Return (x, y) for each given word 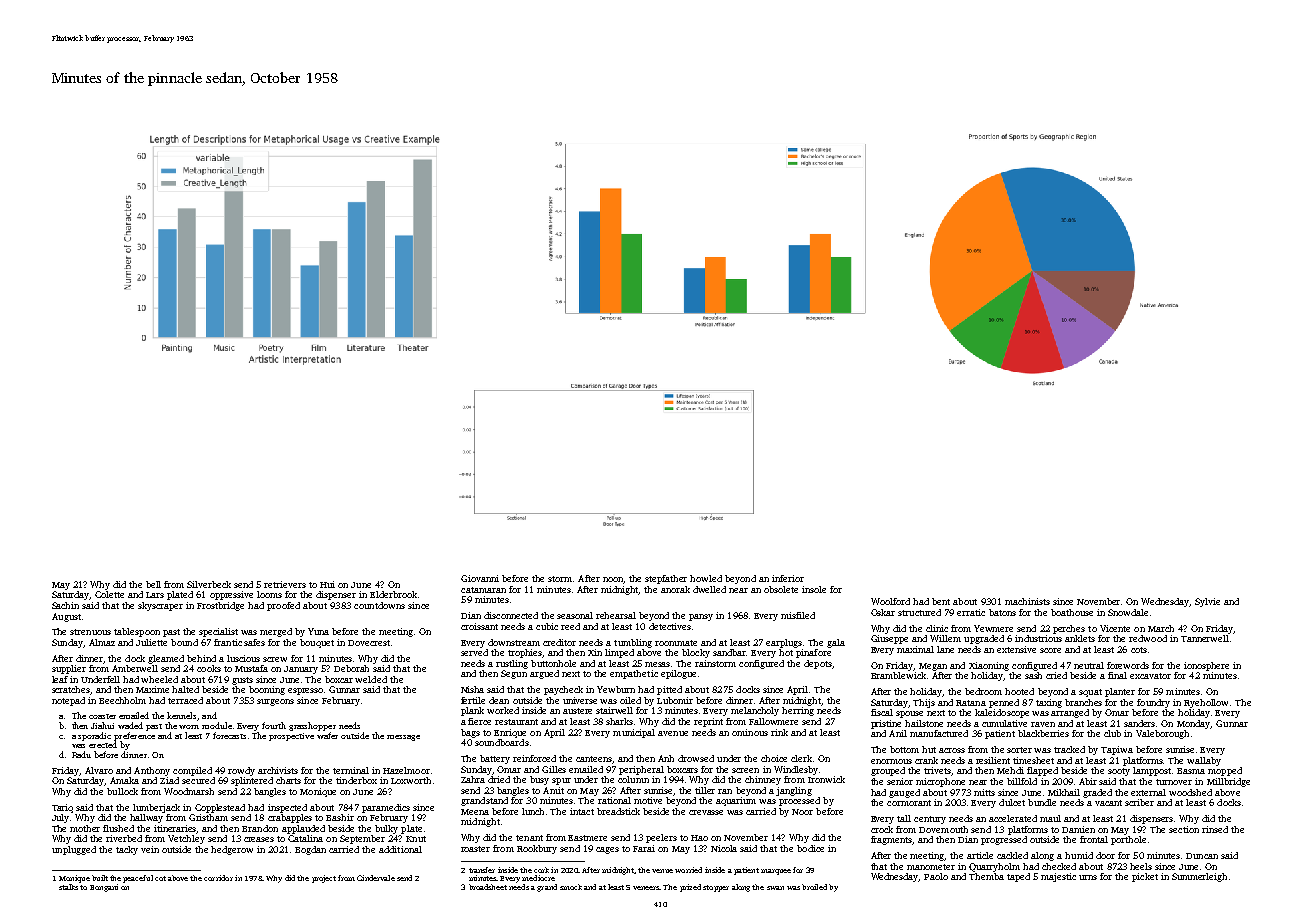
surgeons (275, 702)
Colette (109, 594)
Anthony (152, 771)
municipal (634, 733)
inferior (788, 578)
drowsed (696, 758)
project (324, 879)
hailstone (924, 723)
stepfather (666, 579)
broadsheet (488, 887)
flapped (1042, 771)
